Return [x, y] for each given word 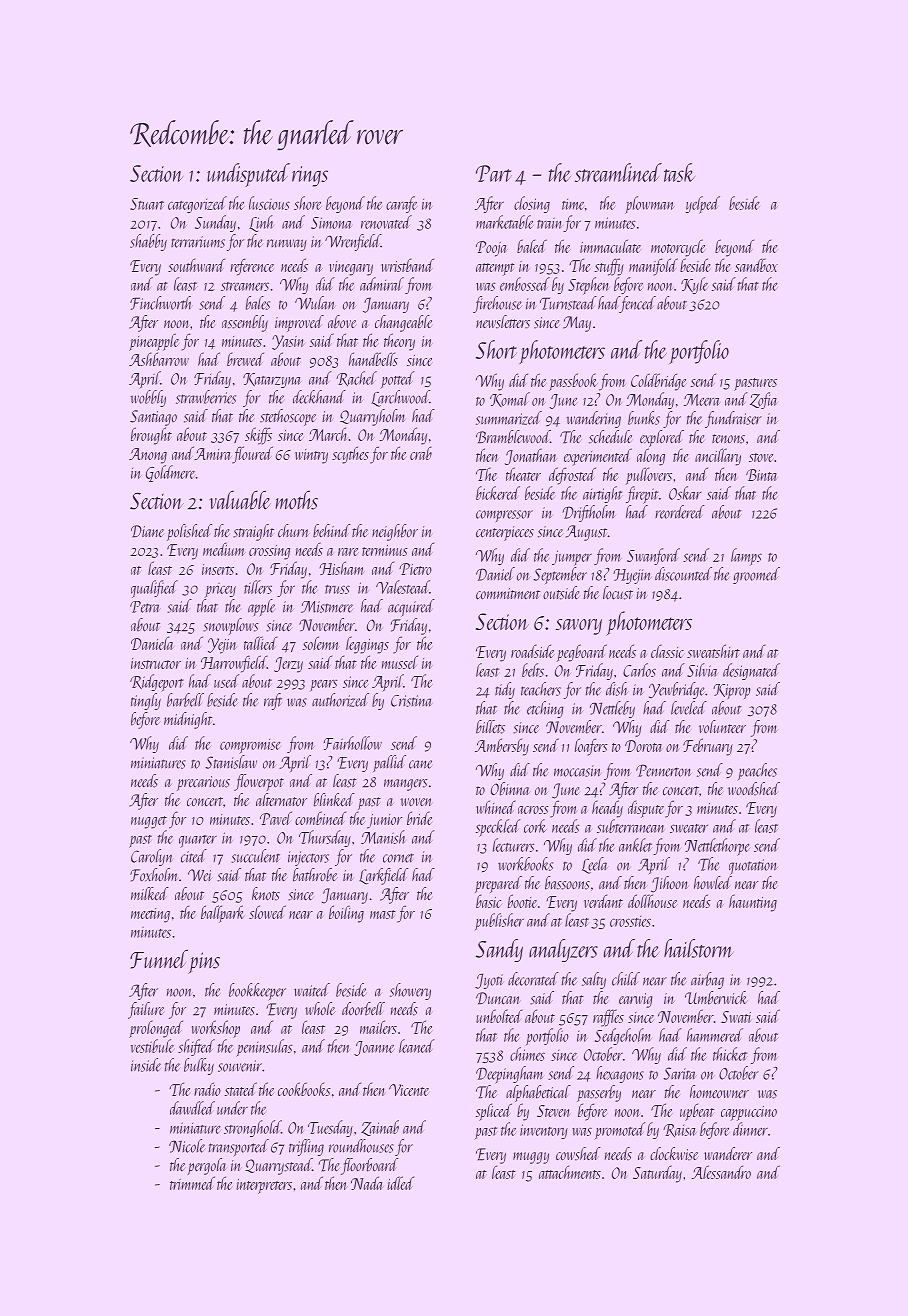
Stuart [147, 204]
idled [400, 1183]
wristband [407, 265]
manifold [653, 267]
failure [146, 1010]
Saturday [657, 1174]
